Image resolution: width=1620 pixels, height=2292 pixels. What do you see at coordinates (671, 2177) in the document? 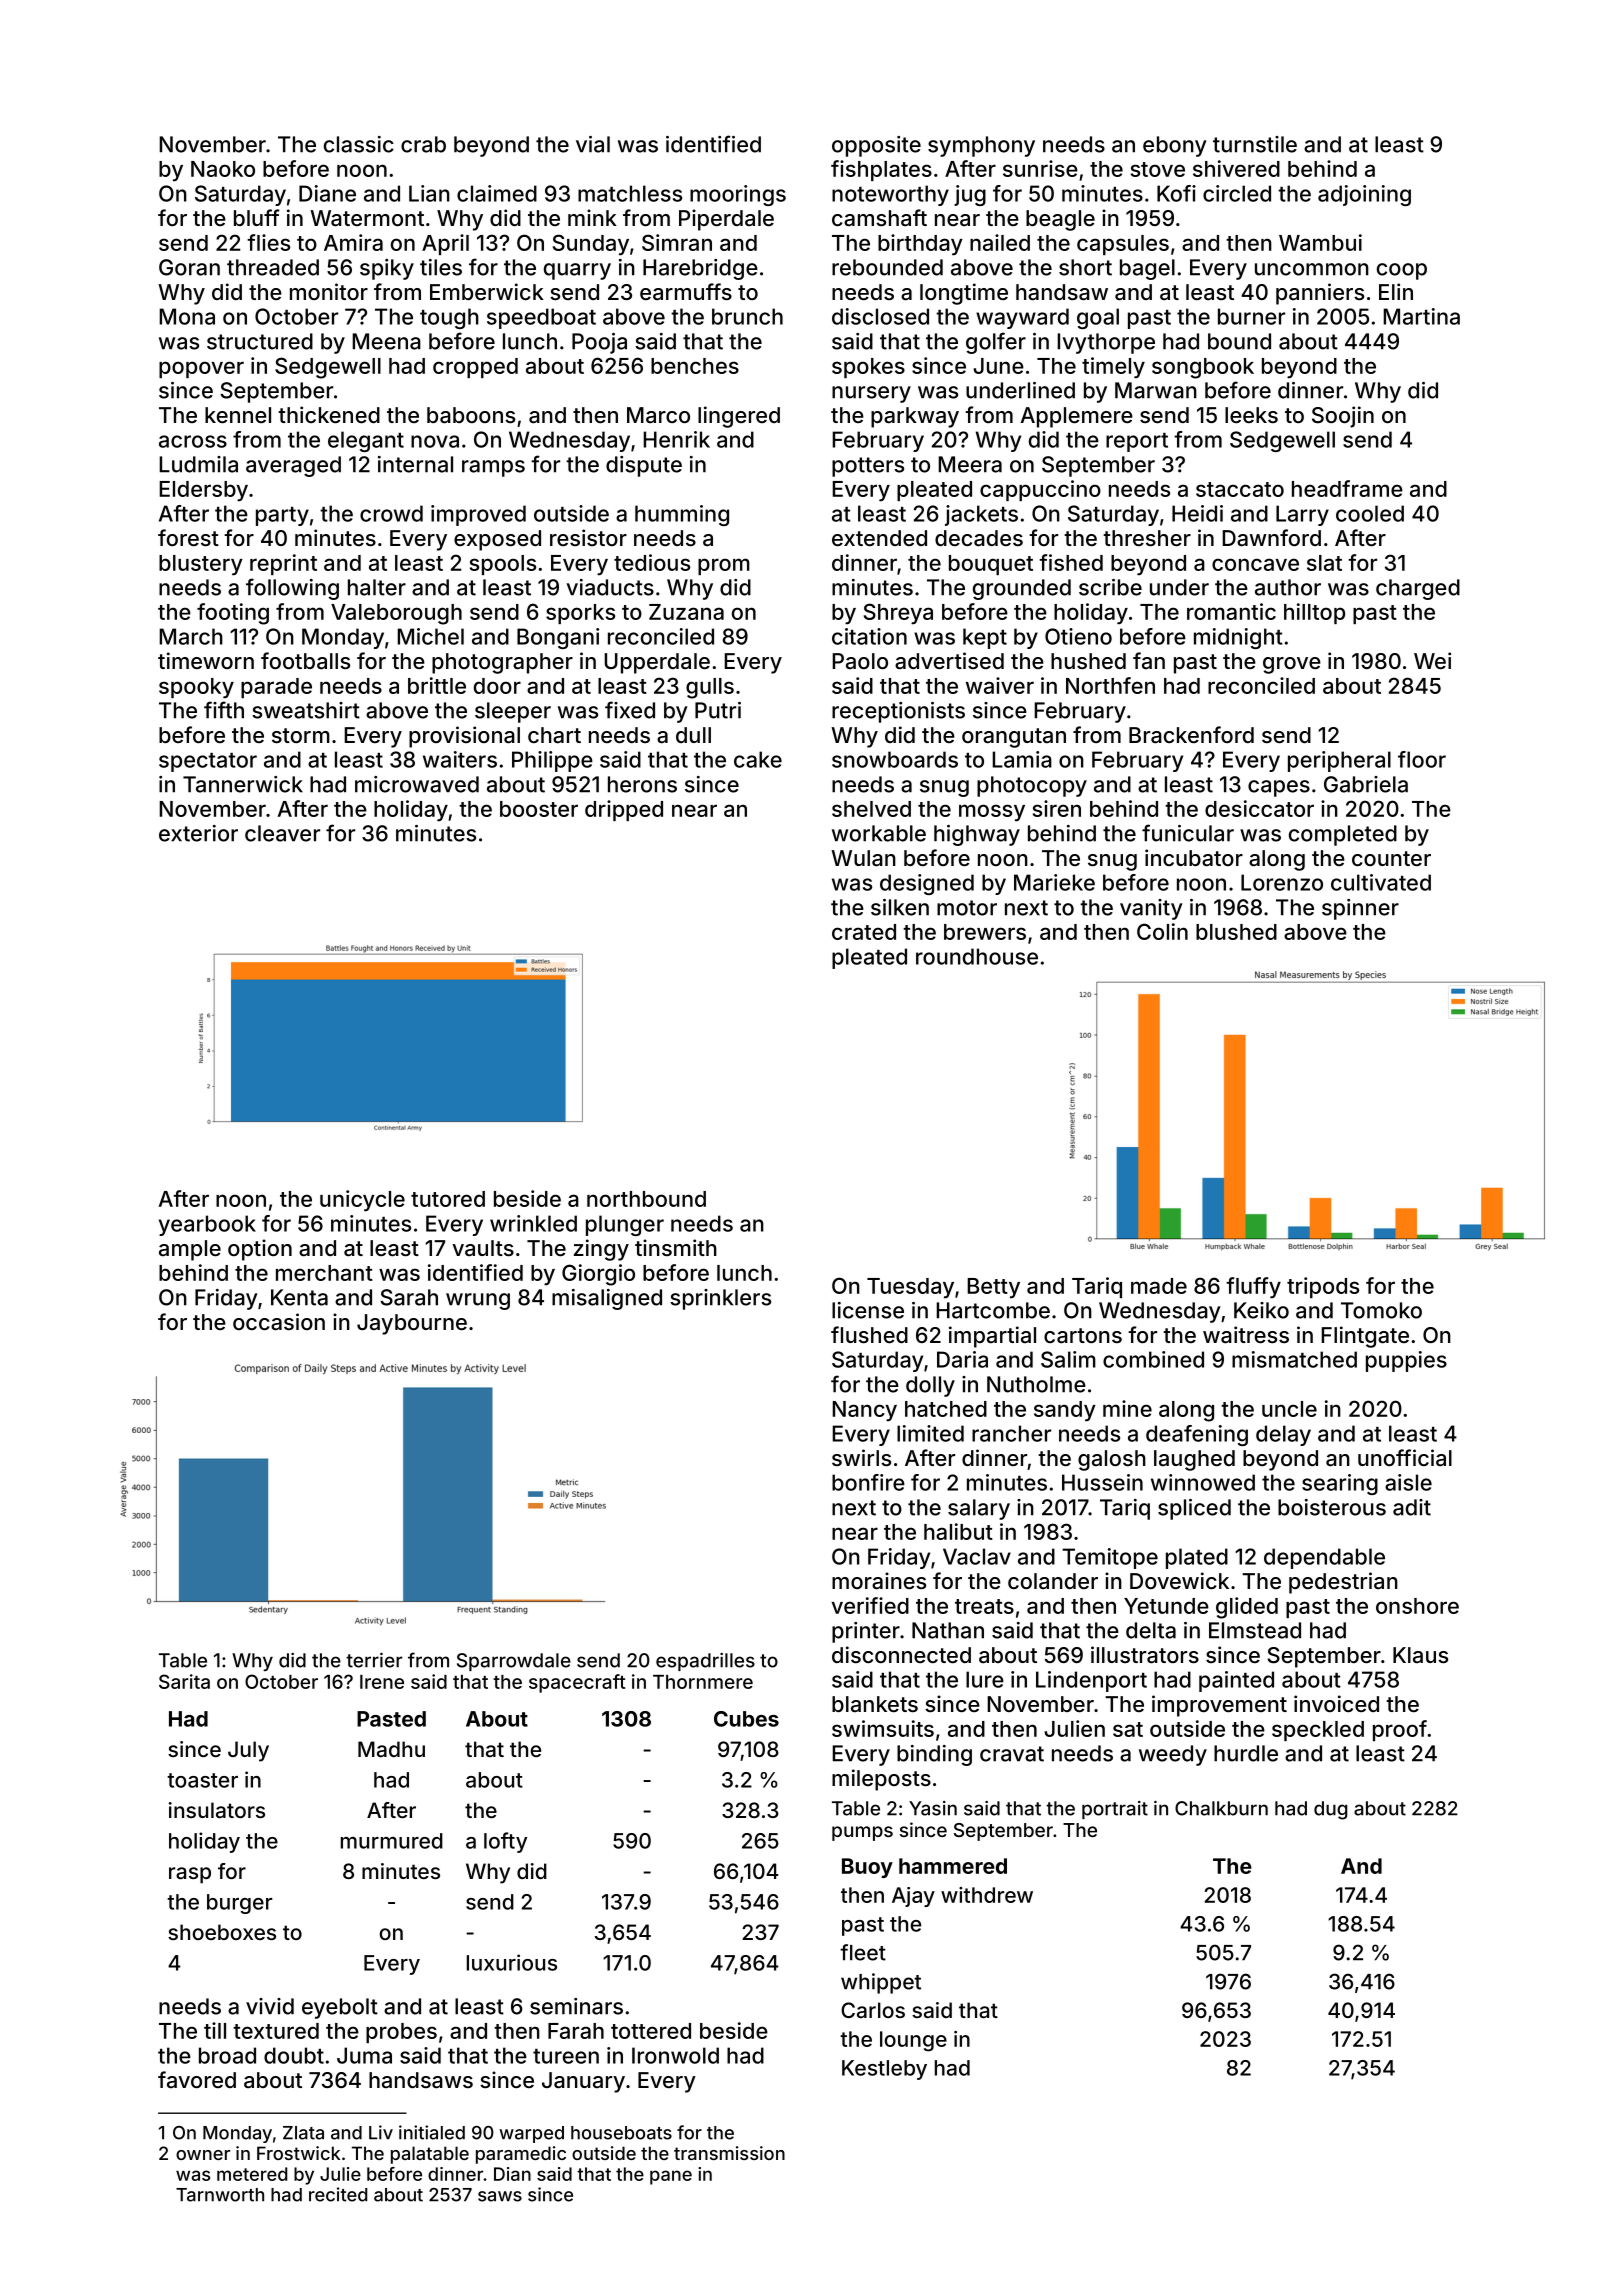
I see `pane` at bounding box center [671, 2177].
